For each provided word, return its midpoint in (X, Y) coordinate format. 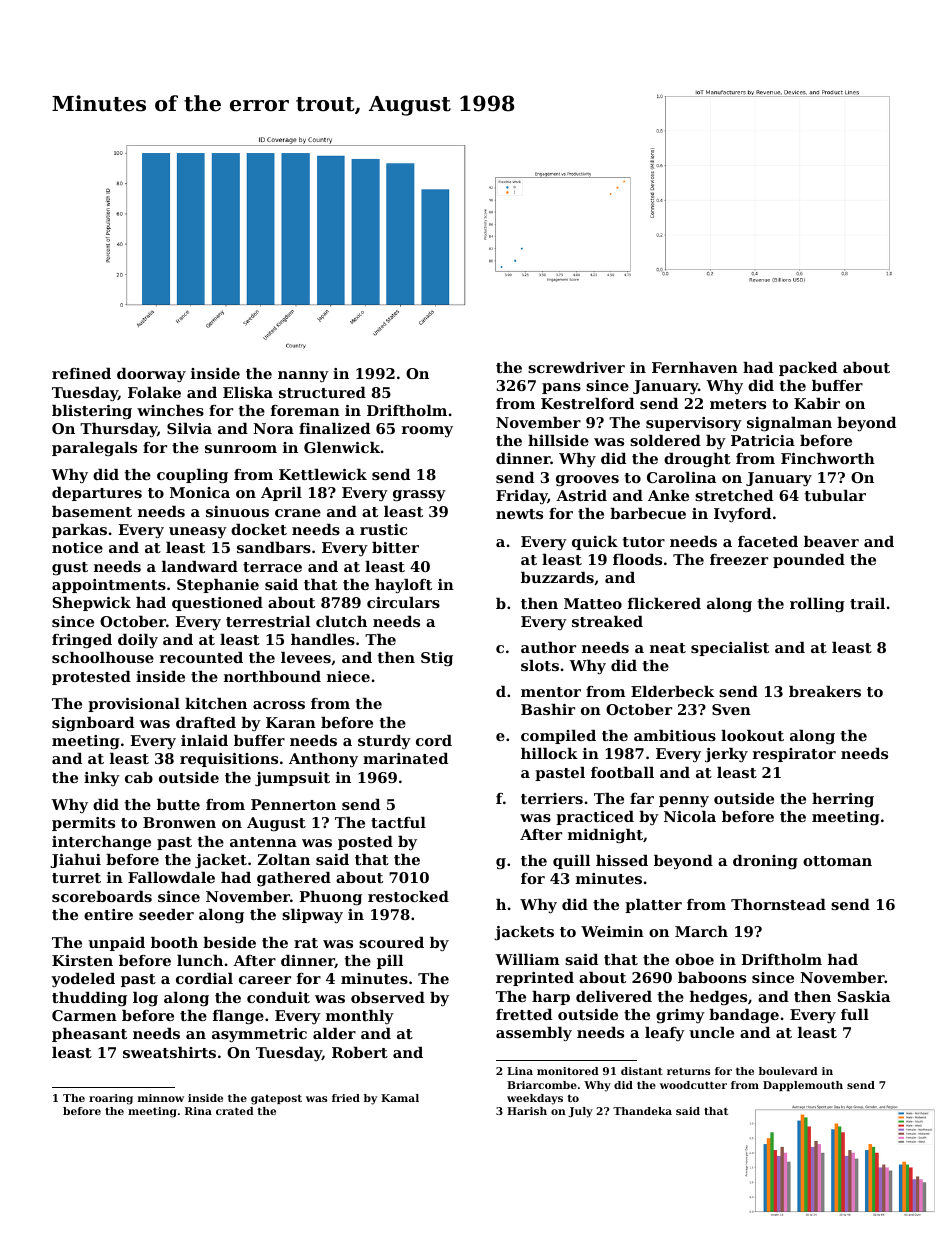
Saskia (863, 996)
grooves (587, 481)
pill (390, 962)
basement (92, 511)
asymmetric (259, 1035)
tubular (835, 495)
